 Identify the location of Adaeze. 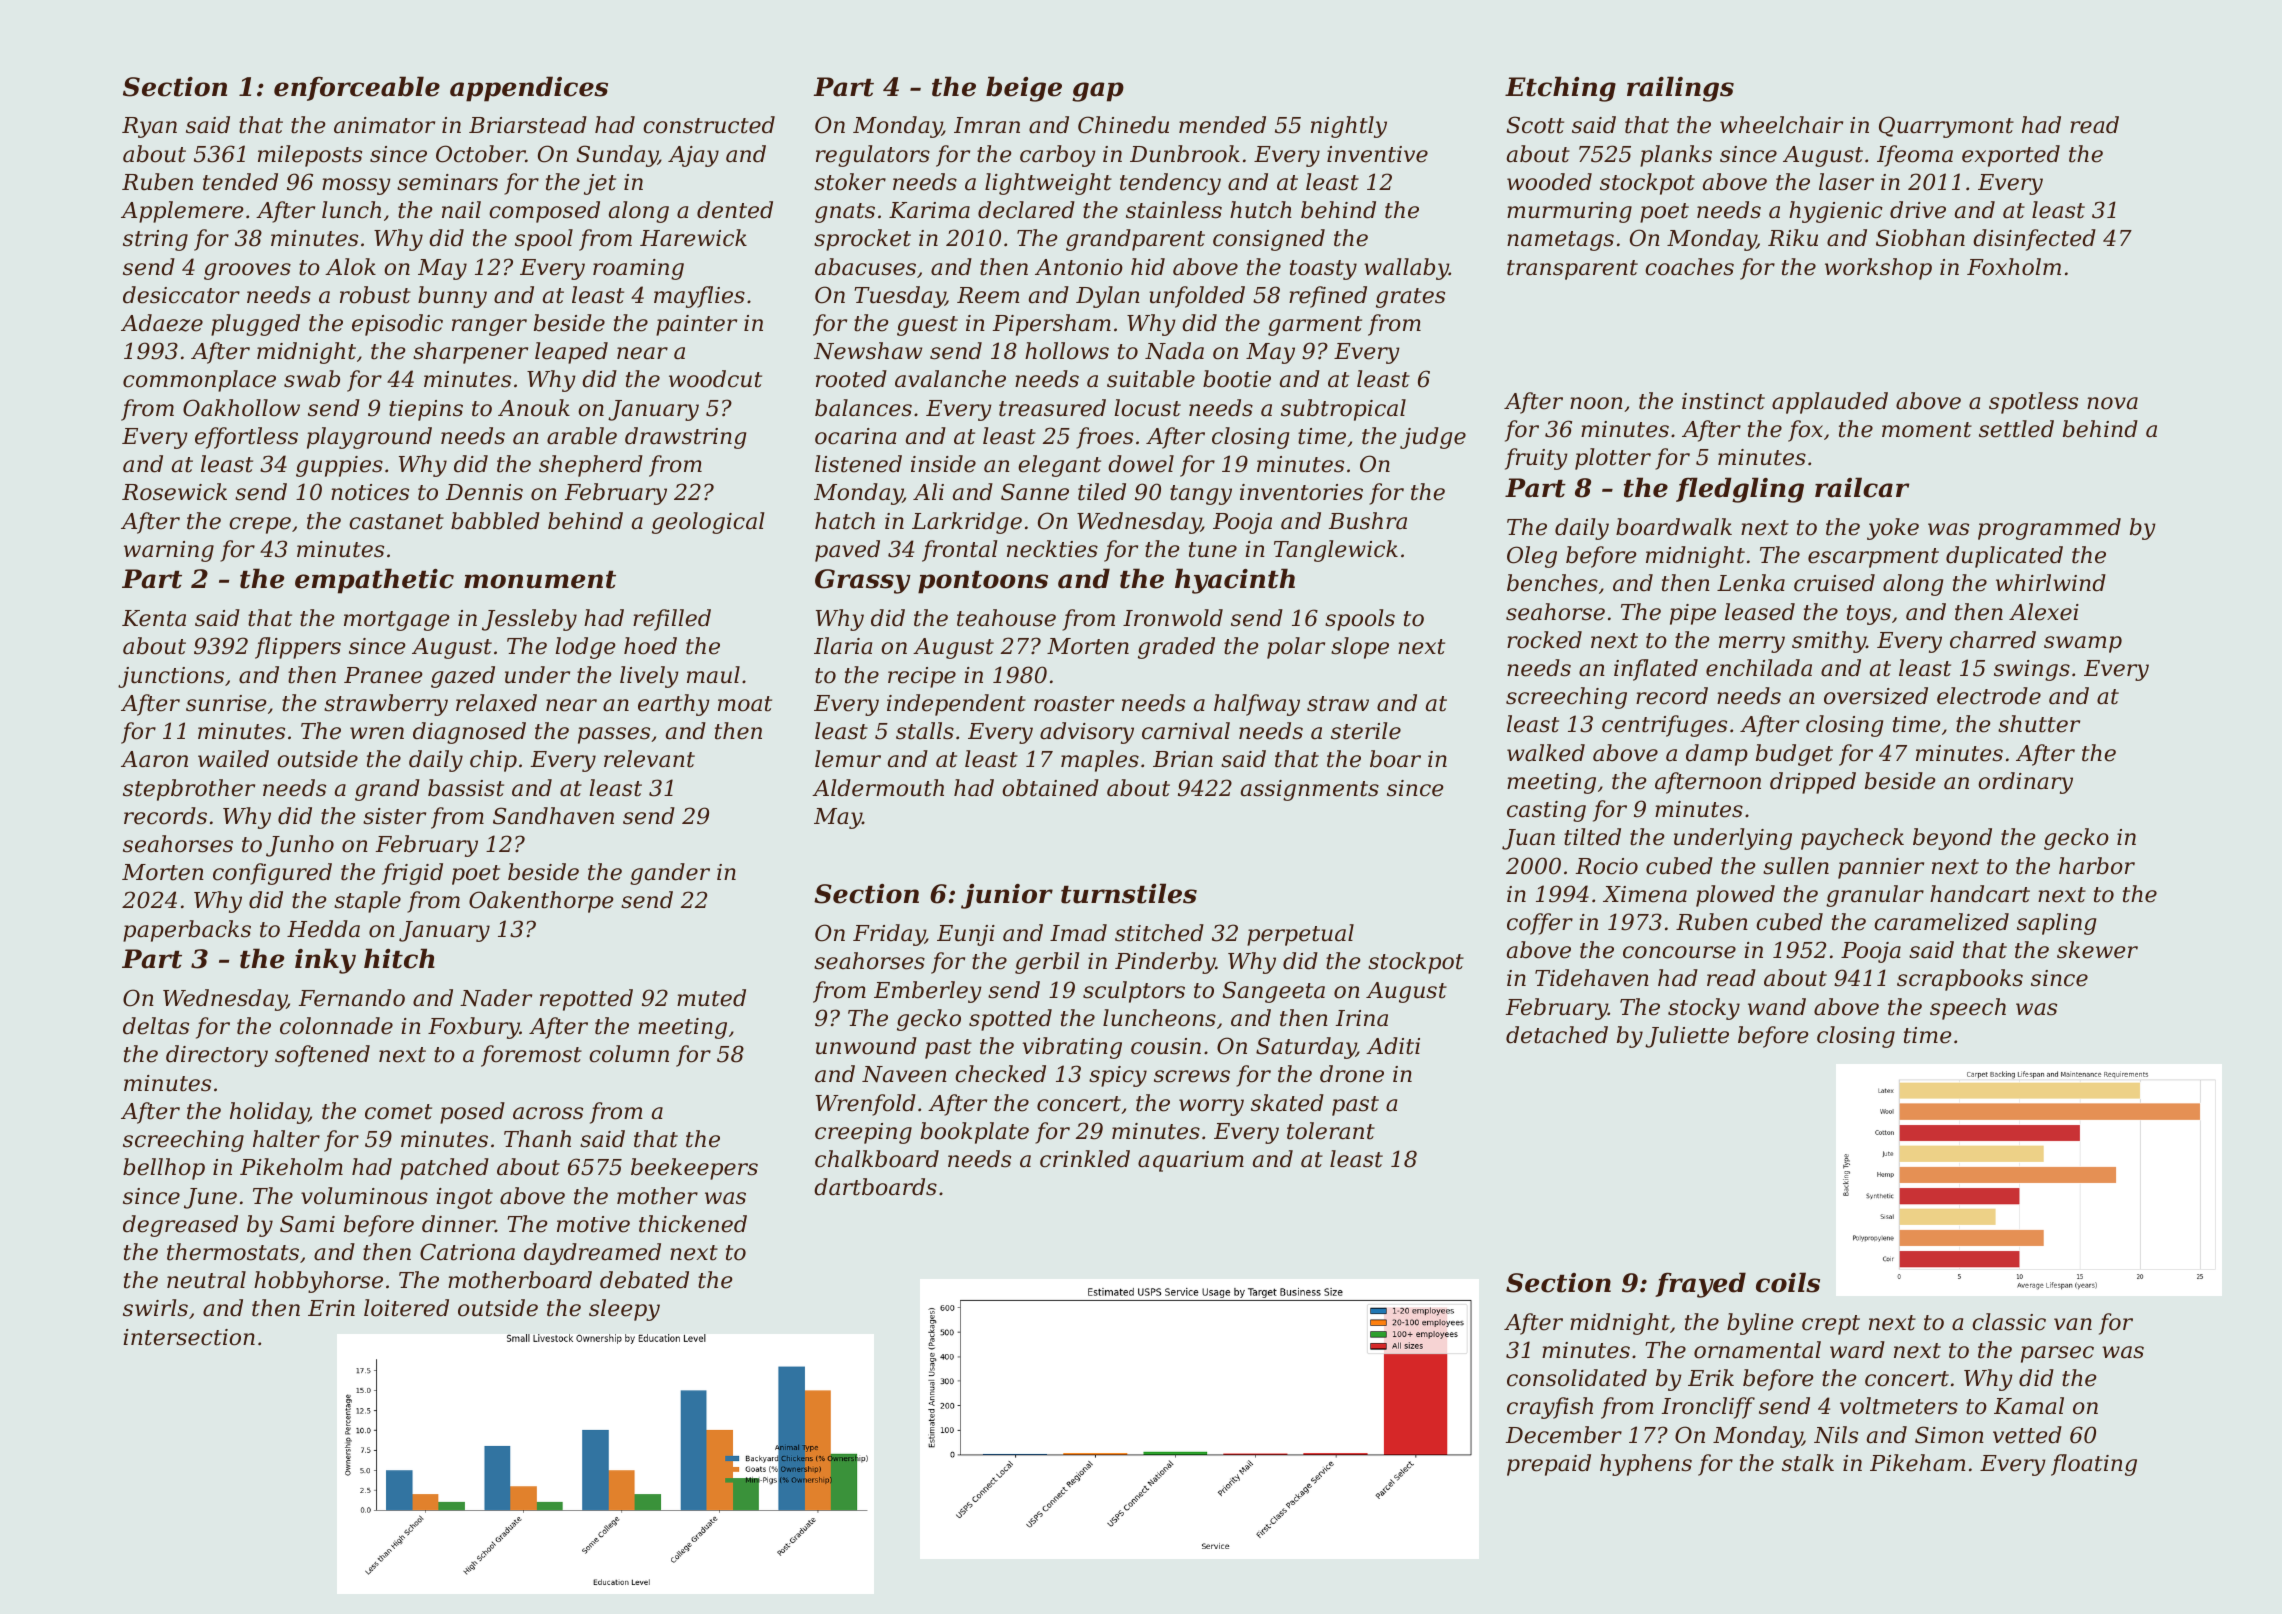
(162, 323).
